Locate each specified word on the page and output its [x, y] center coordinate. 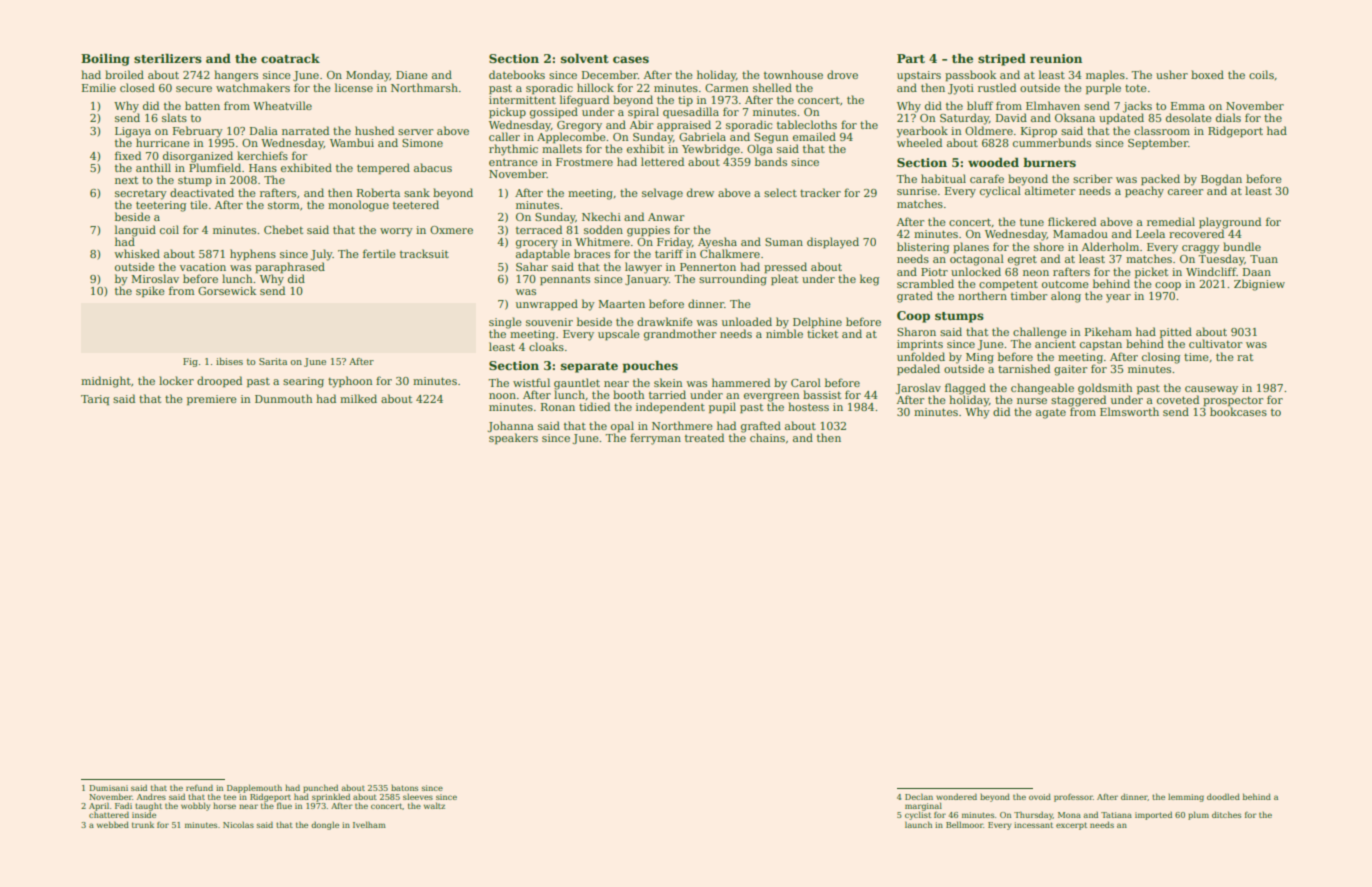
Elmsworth [1129, 411]
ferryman [655, 439]
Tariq [95, 400]
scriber [1092, 178]
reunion [1056, 58]
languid [135, 231]
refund [199, 787]
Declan [919, 796]
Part [911, 58]
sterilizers [168, 58]
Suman [784, 242]
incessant [1033, 825]
